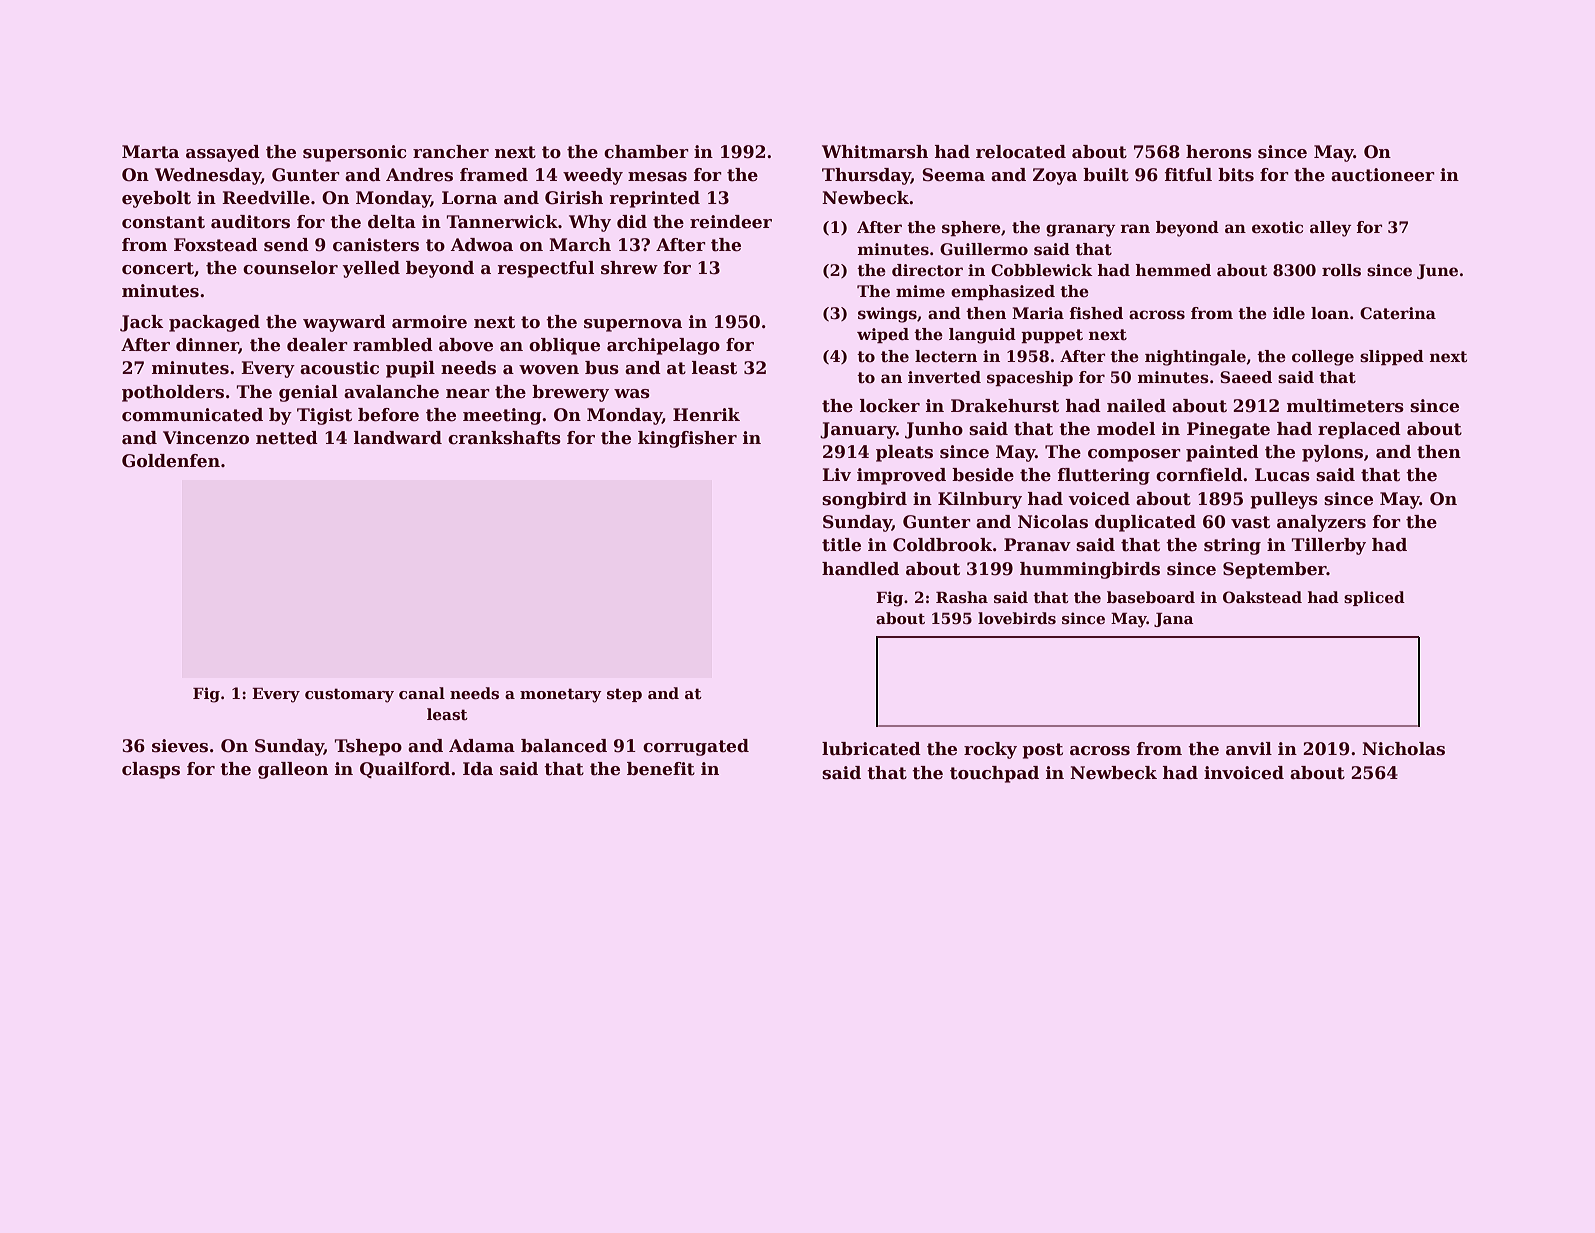 This page has height=1233, width=1595. Describe the element at coordinates (1332, 453) in the page. I see `pylons` at that location.
